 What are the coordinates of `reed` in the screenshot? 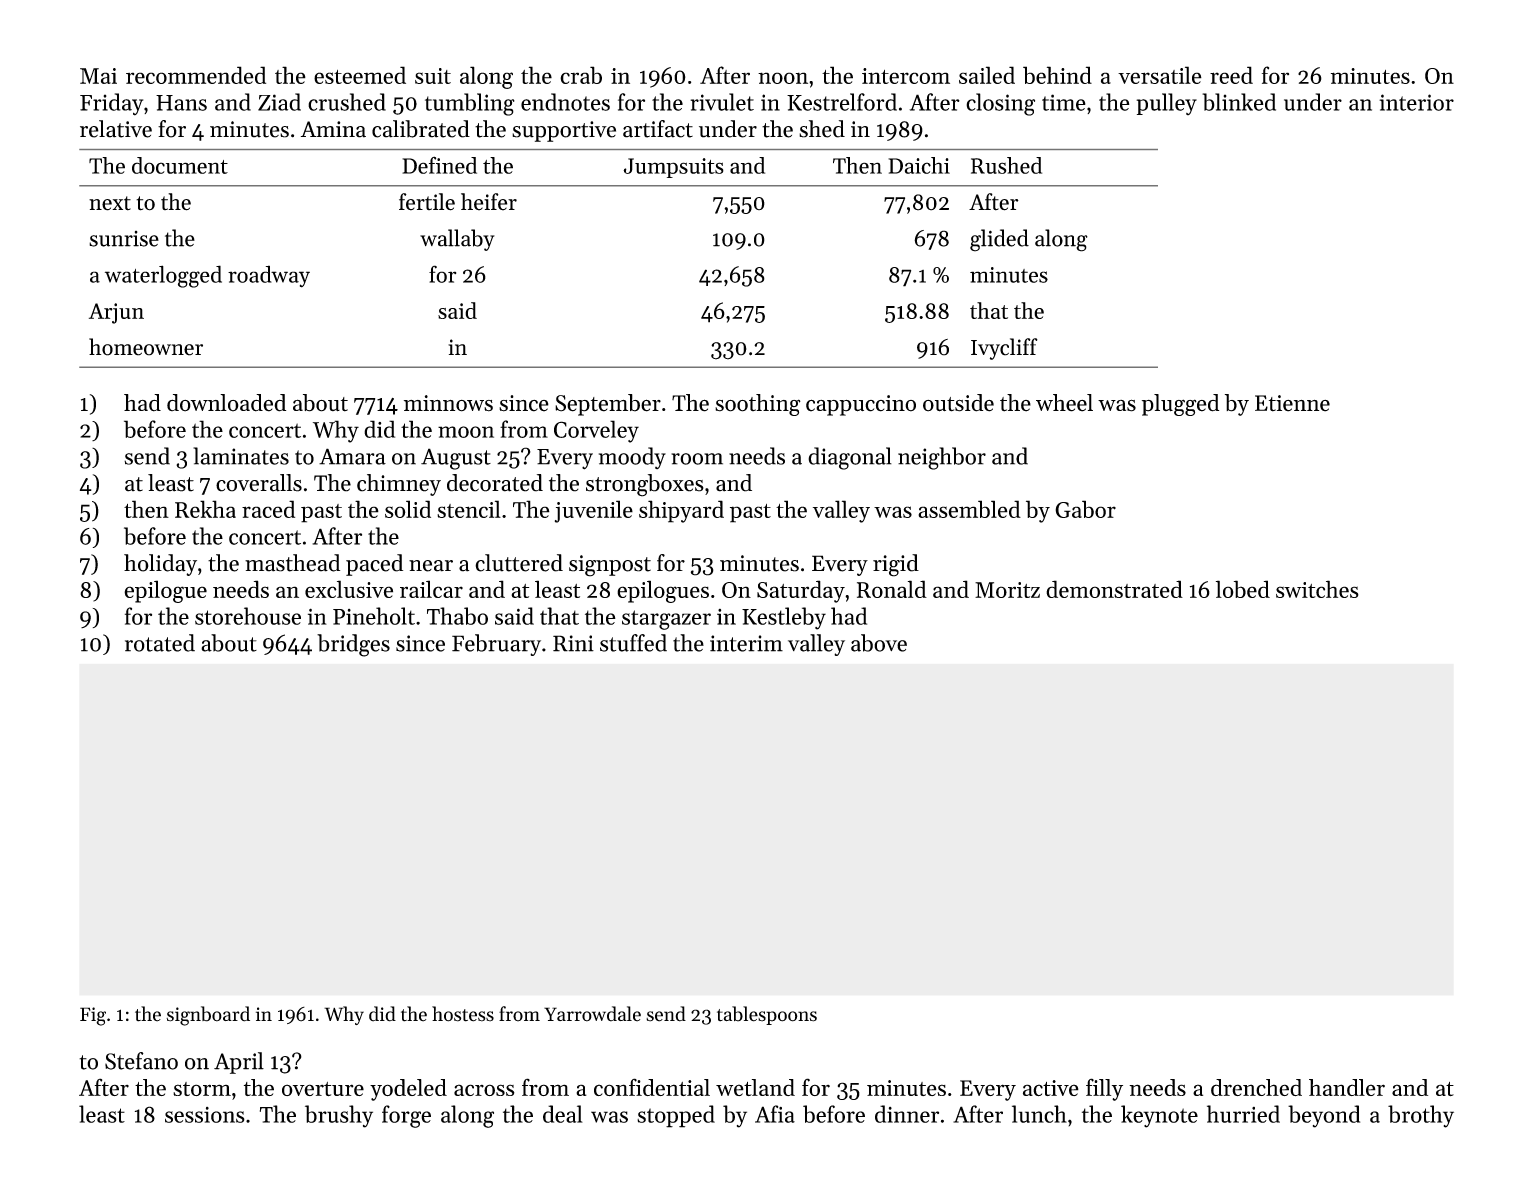 It's located at (1231, 75).
